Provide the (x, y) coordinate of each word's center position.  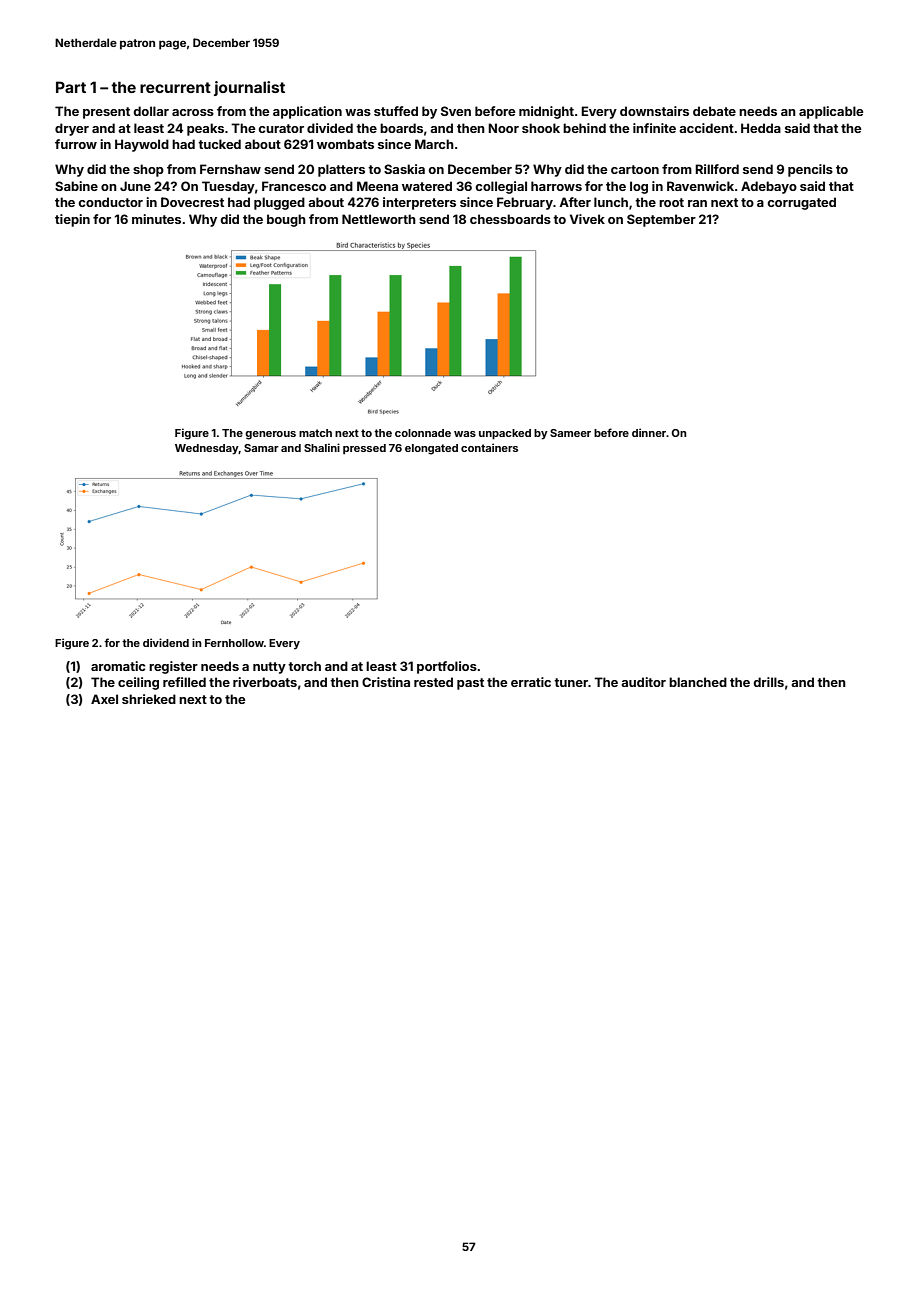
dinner (649, 432)
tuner (571, 682)
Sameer (570, 433)
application (307, 112)
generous (270, 435)
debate (714, 111)
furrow (76, 144)
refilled (184, 682)
